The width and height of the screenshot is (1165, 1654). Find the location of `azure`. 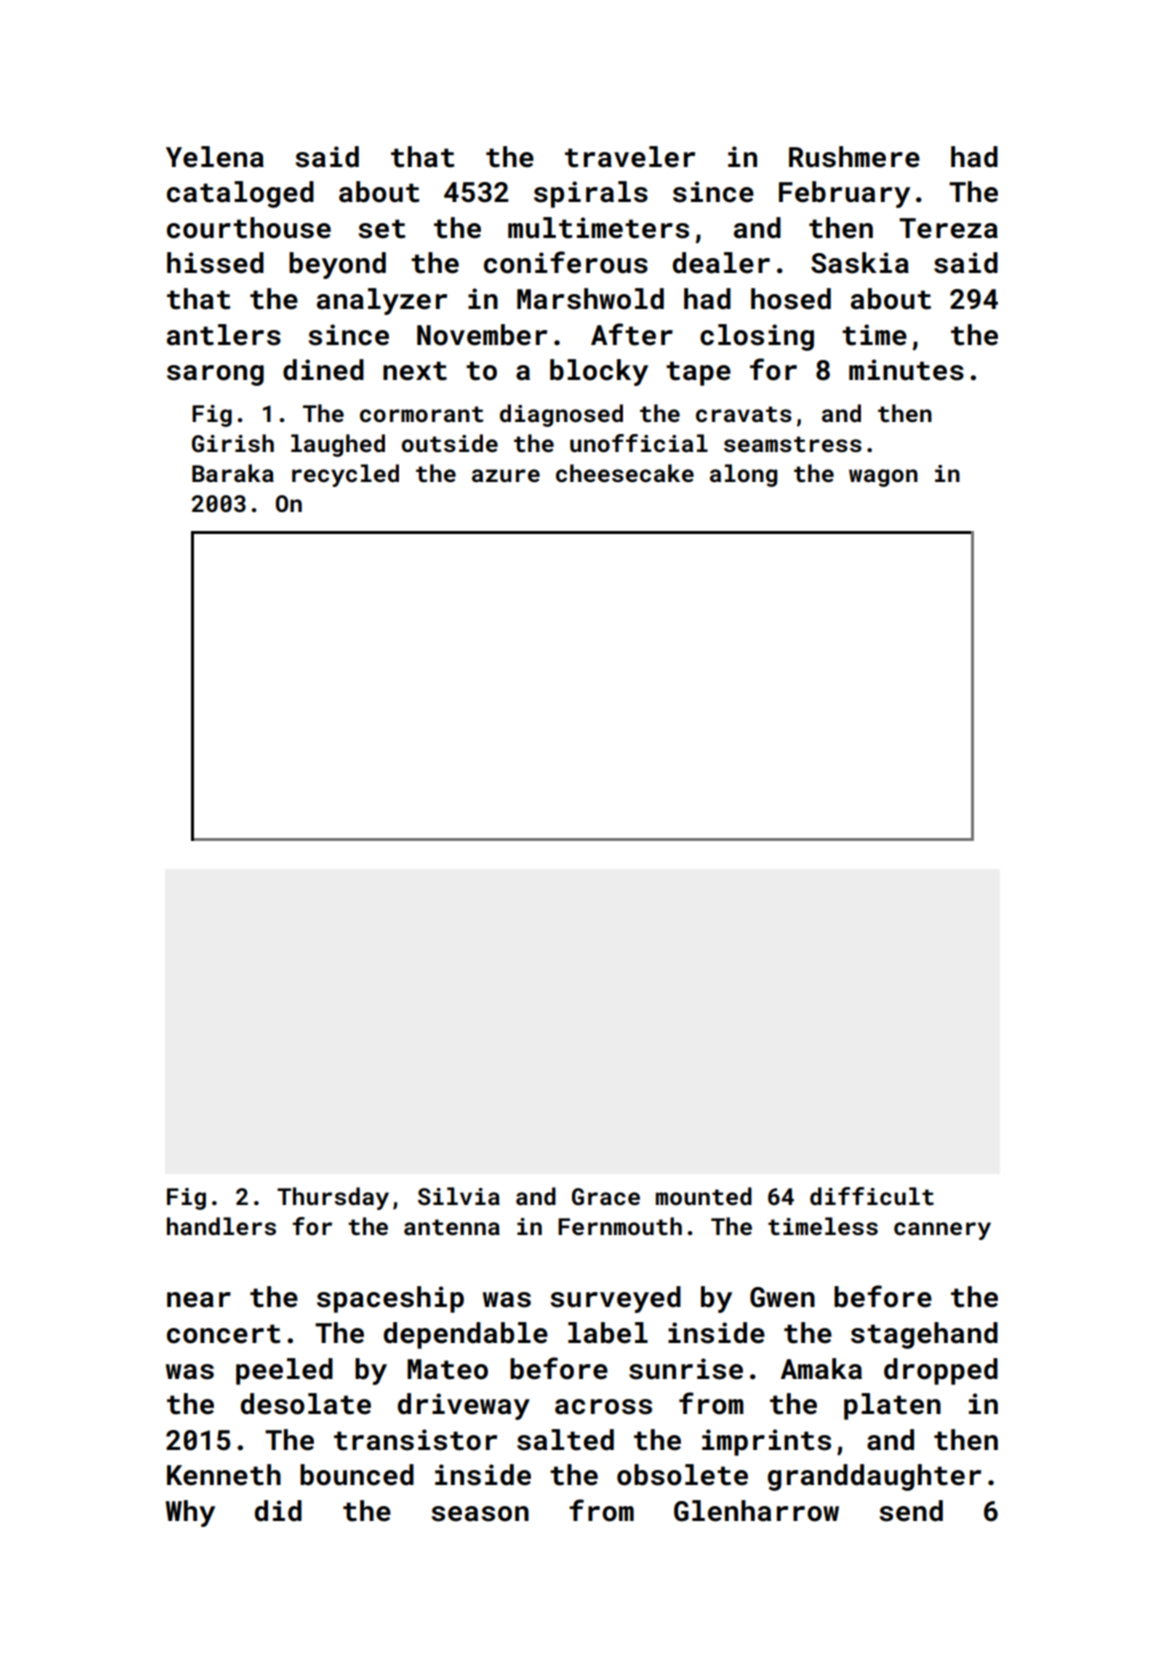

azure is located at coordinates (506, 475).
